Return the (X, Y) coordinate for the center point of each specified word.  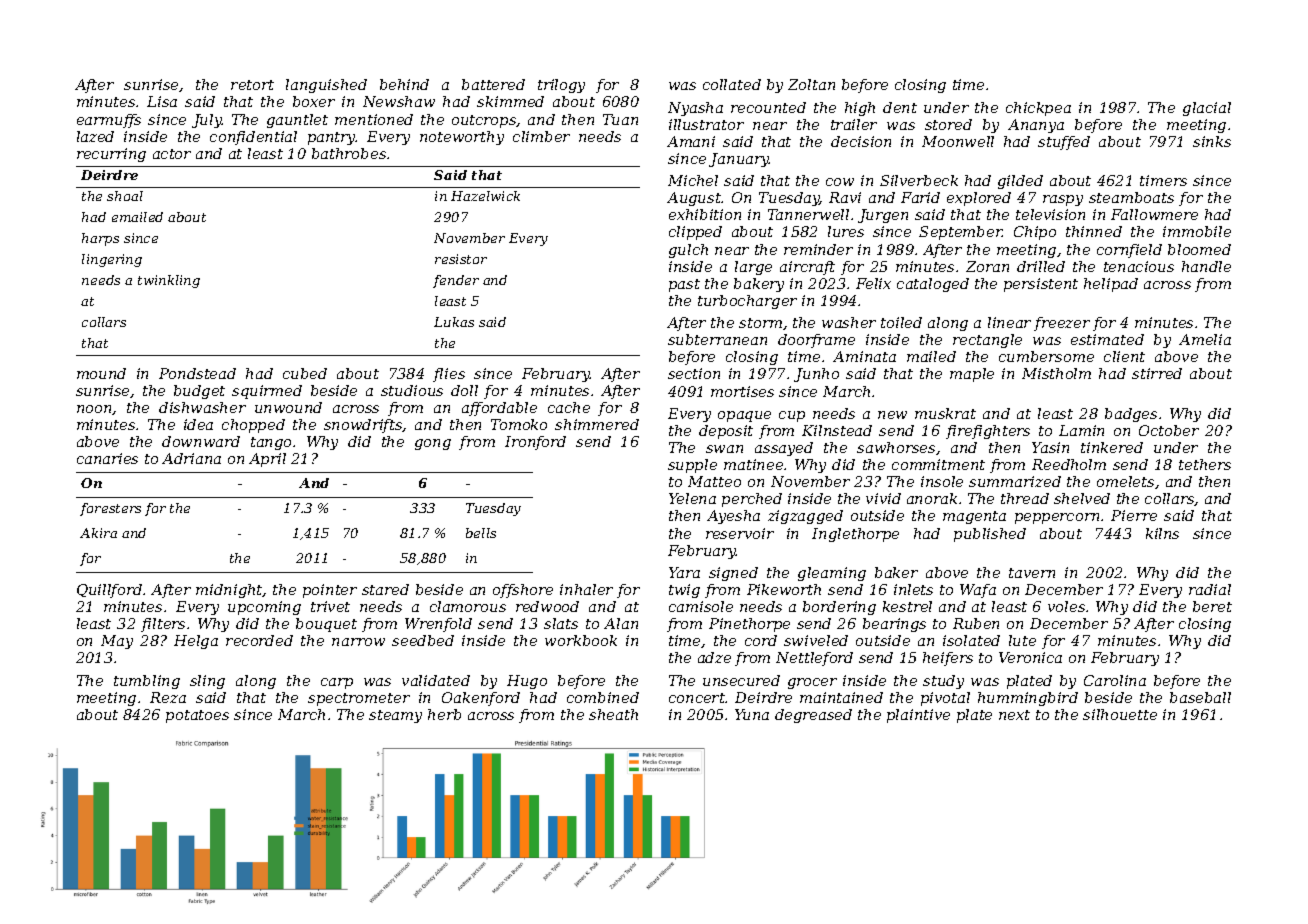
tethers (1205, 464)
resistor (461, 259)
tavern (1032, 573)
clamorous (468, 606)
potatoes (197, 716)
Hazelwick (485, 196)
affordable (499, 409)
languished (326, 86)
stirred (1157, 373)
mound (101, 373)
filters (163, 625)
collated (732, 84)
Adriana (191, 458)
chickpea (1038, 109)
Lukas (454, 322)
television (1050, 214)
